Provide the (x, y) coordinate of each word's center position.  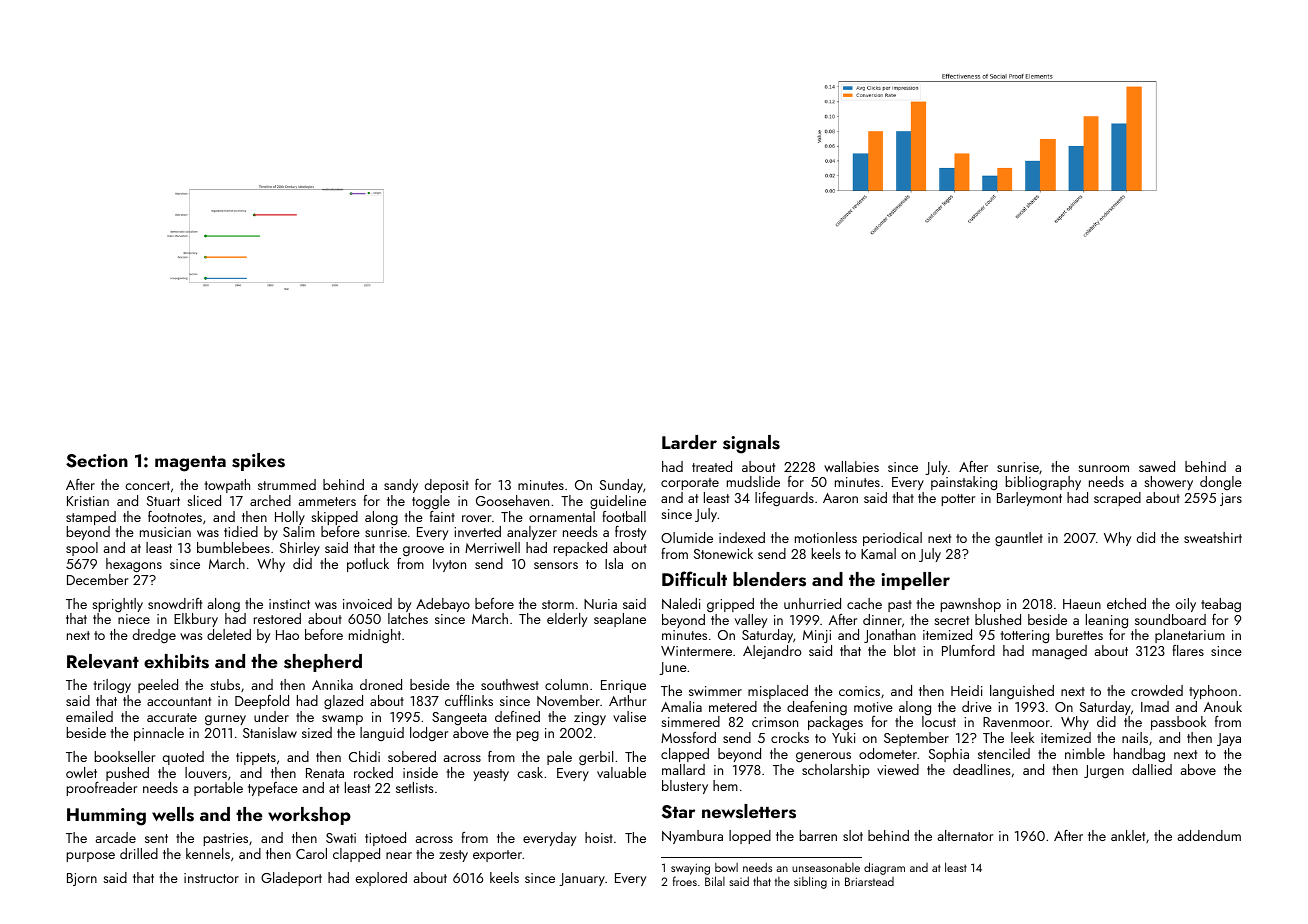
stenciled (1004, 753)
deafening (817, 708)
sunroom (1103, 468)
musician (165, 532)
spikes (258, 462)
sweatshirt (1213, 537)
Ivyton (449, 565)
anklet (1128, 835)
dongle (1221, 483)
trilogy (112, 686)
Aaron (840, 498)
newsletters (749, 811)
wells (173, 814)
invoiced (367, 603)
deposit (447, 486)
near (399, 855)
